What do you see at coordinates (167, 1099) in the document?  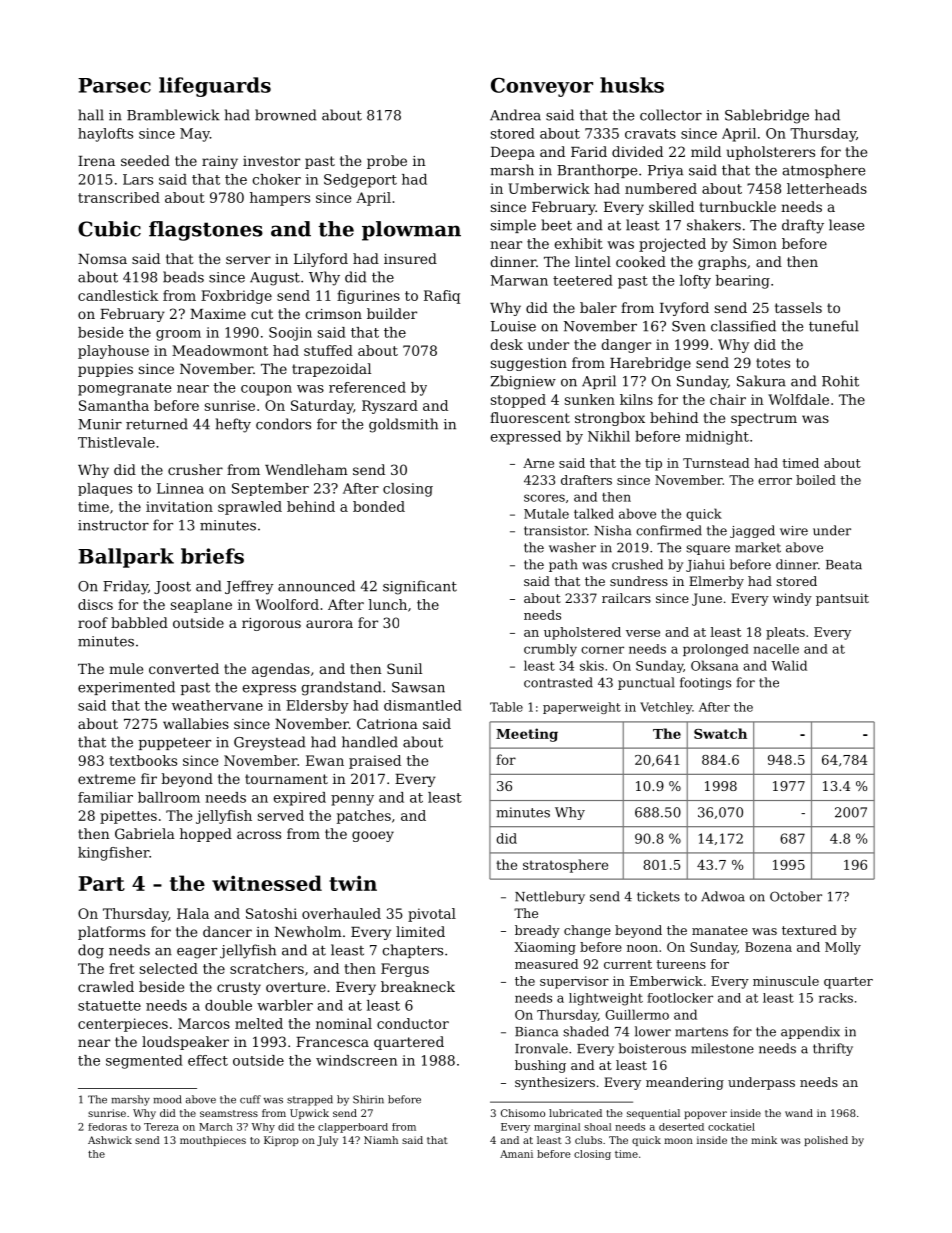 I see `mood` at bounding box center [167, 1099].
